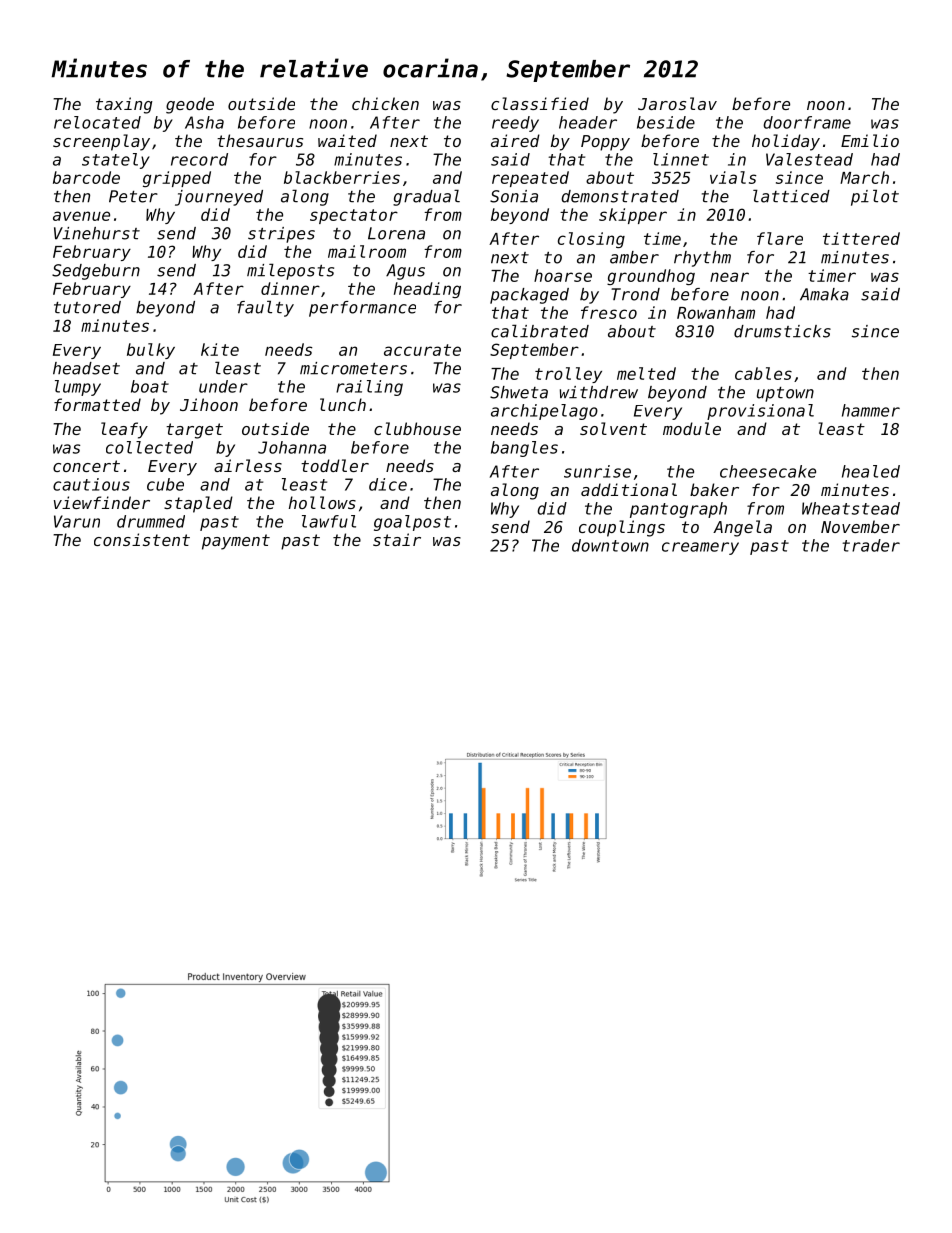  I want to click on kite, so click(220, 349).
